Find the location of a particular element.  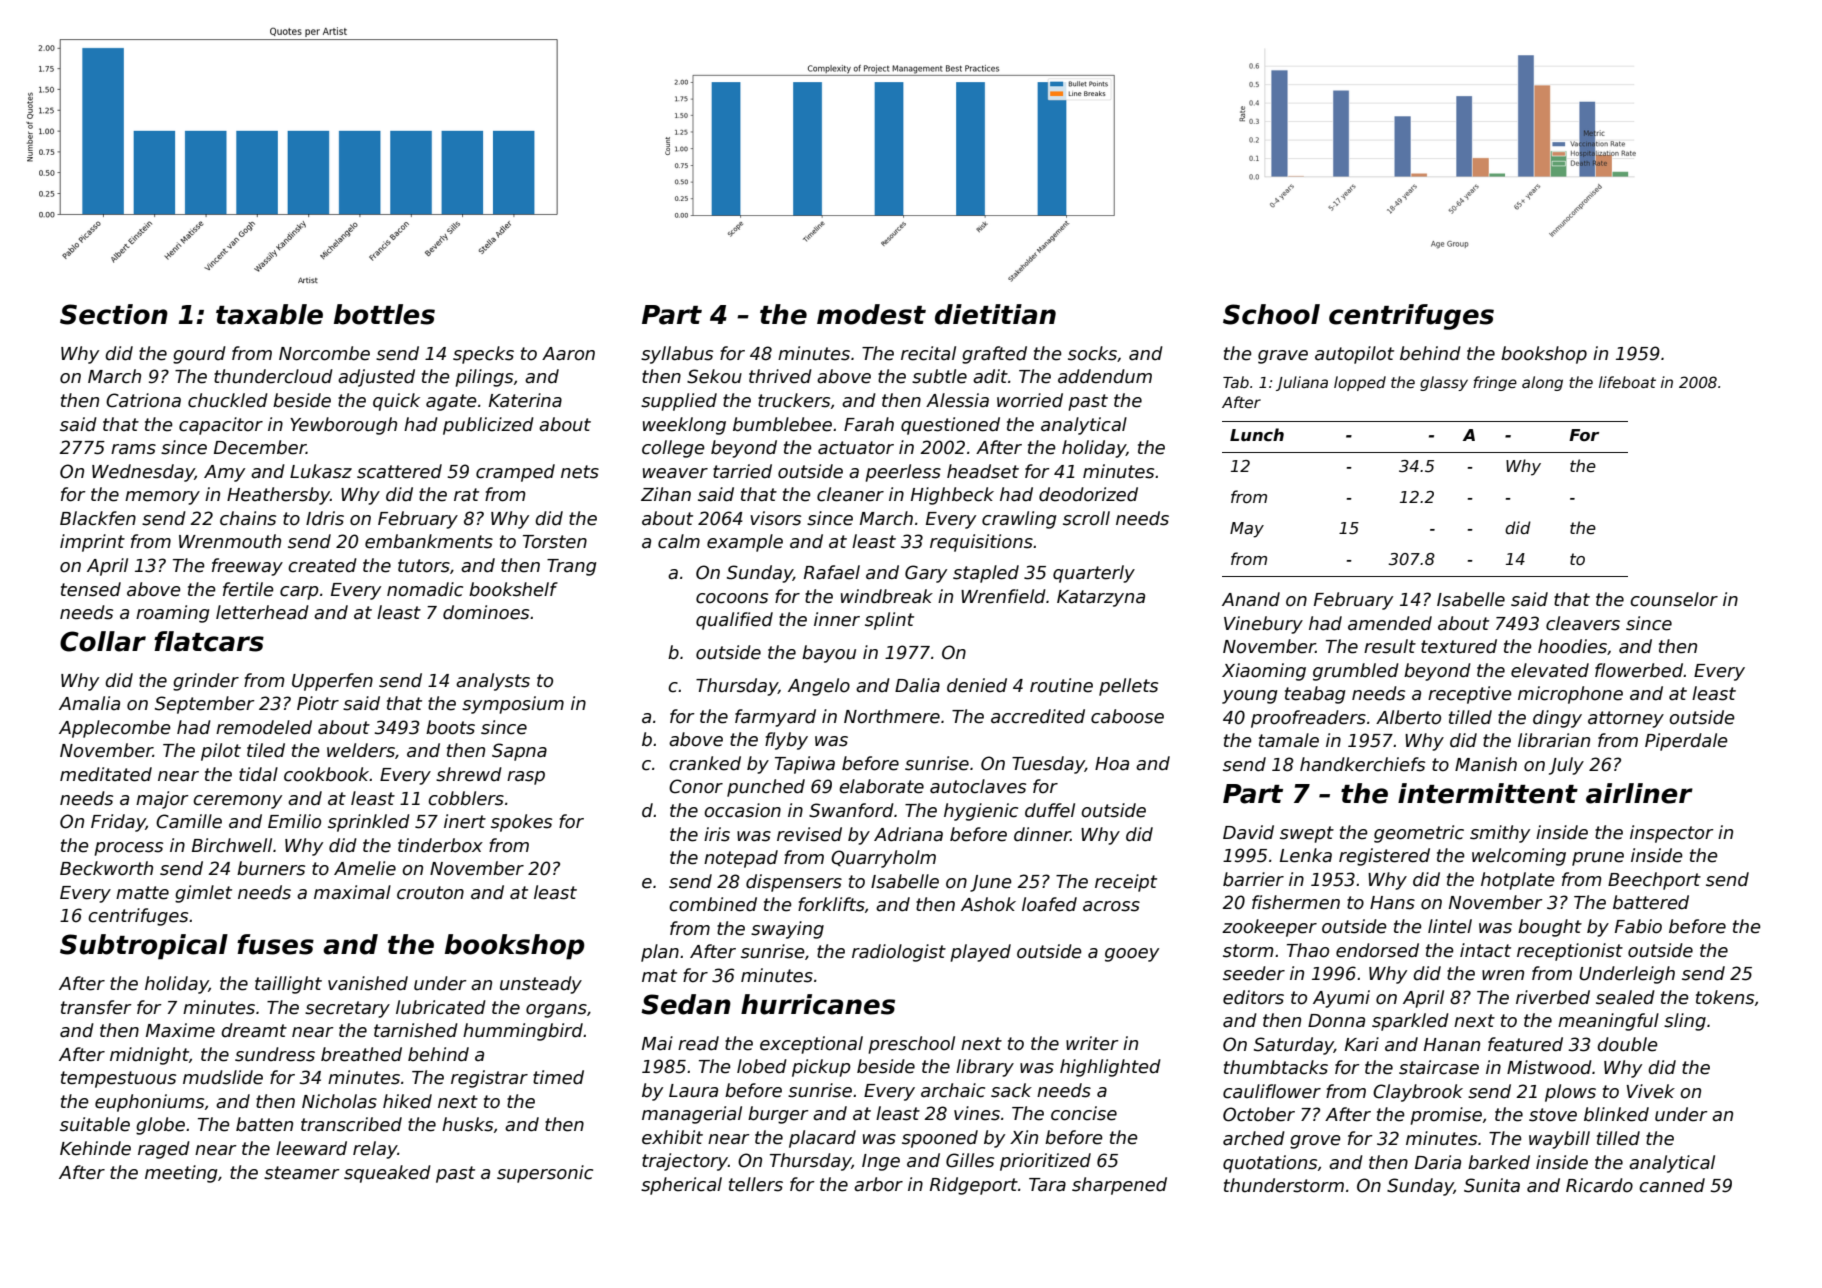

attorney is located at coordinates (1626, 719).
